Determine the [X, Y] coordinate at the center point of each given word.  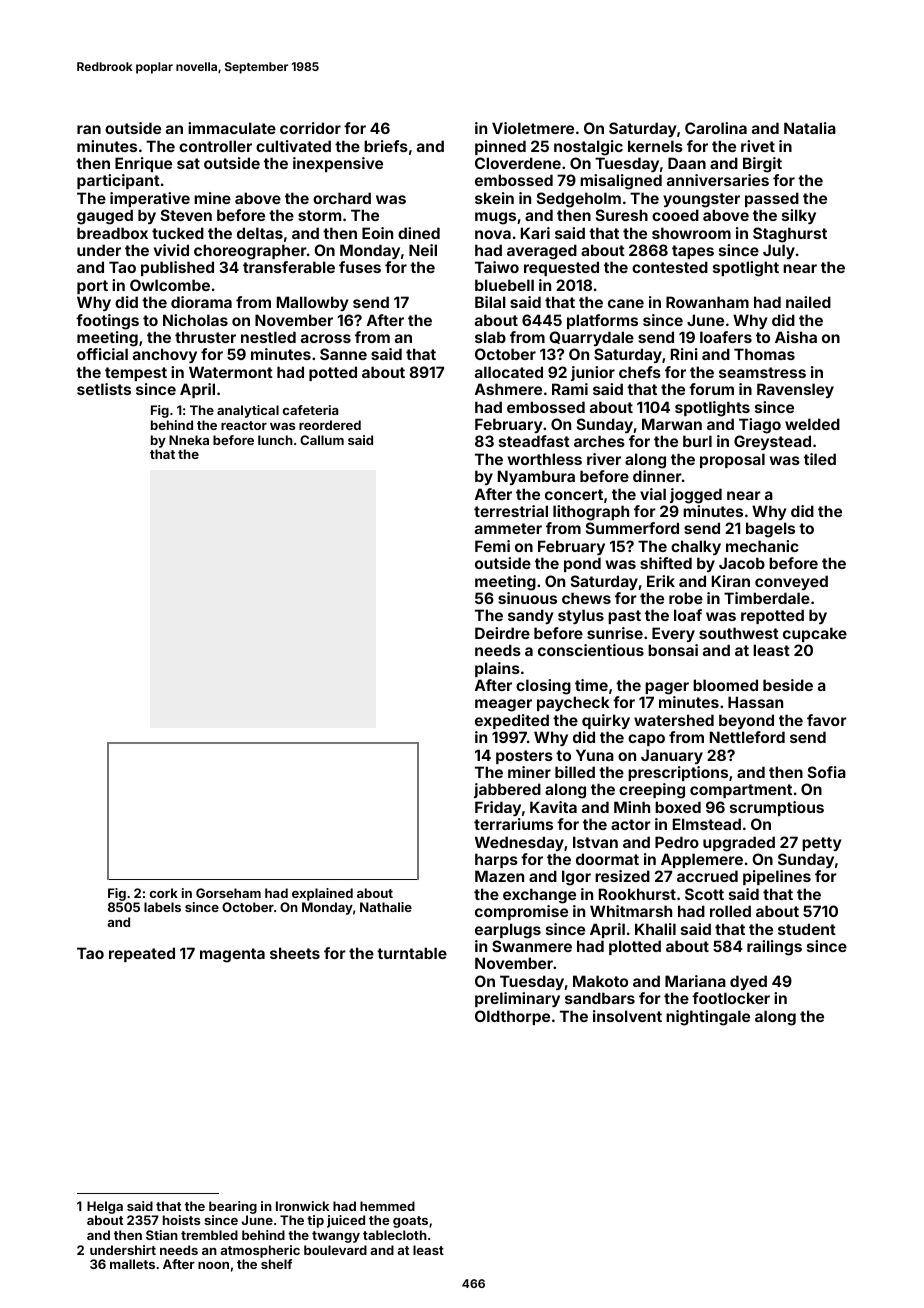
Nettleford [747, 737]
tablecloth [395, 1235]
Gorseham [228, 893]
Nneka [189, 440]
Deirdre [502, 633]
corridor [310, 128]
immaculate [232, 128]
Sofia [827, 772]
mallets [132, 1264]
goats [410, 1222]
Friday [498, 808]
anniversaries [718, 180]
